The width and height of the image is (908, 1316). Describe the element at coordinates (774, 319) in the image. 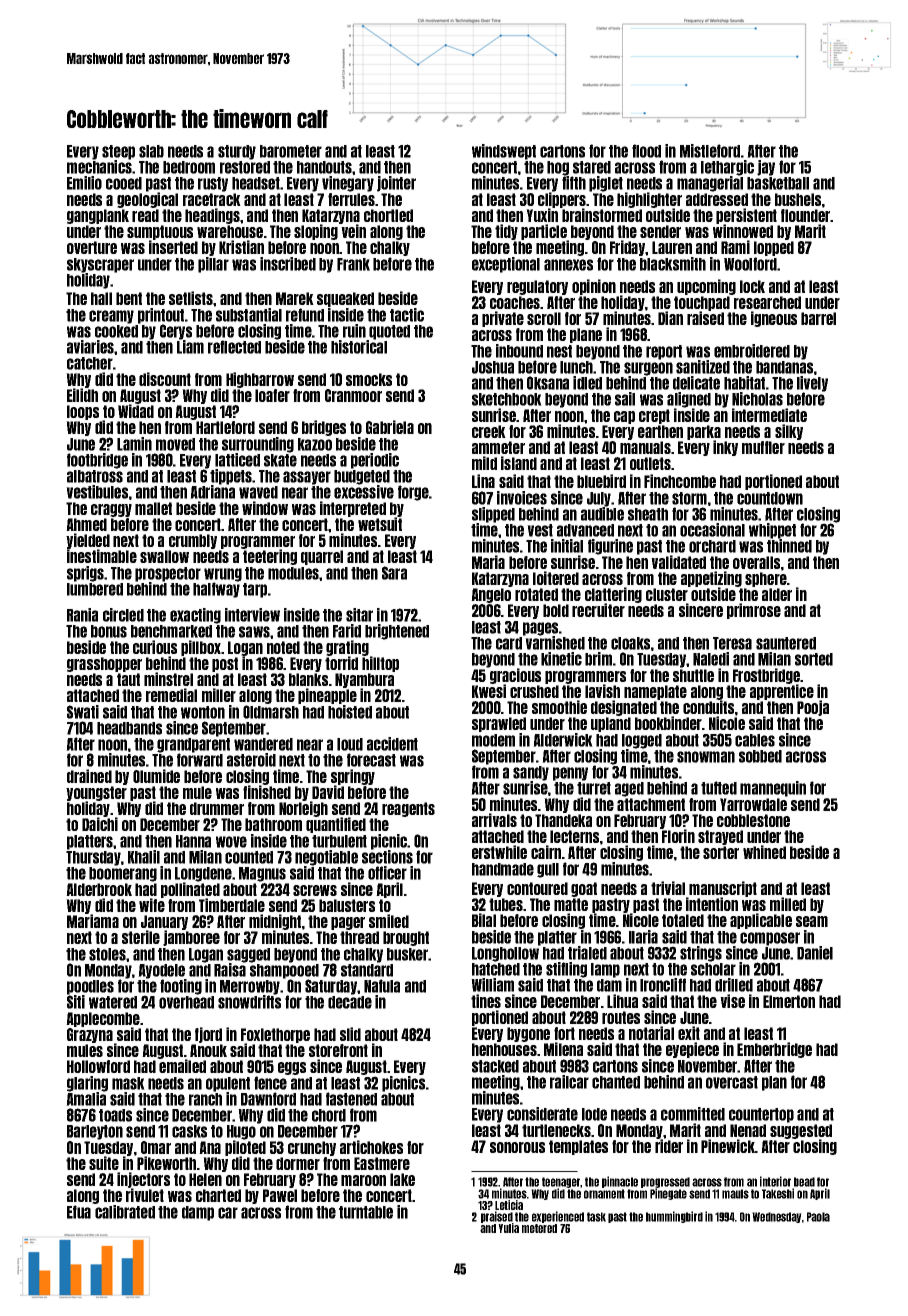

I see `igneous` at that location.
